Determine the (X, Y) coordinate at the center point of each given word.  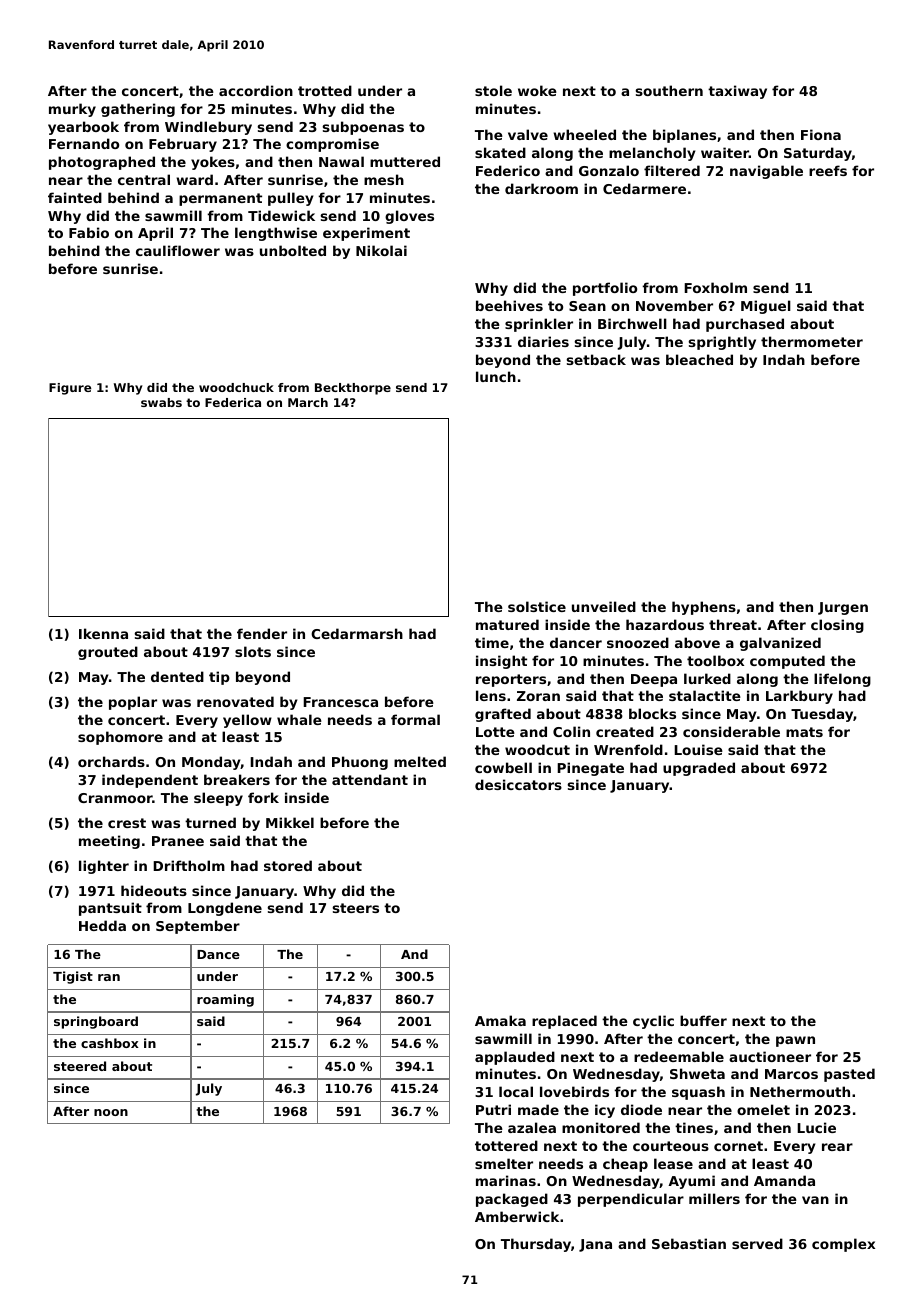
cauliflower (178, 250)
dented (177, 676)
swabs (161, 402)
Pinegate (590, 769)
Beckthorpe (353, 389)
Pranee (178, 841)
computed (787, 662)
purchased (745, 325)
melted (420, 761)
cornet (738, 1146)
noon (111, 1112)
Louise (698, 749)
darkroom (541, 188)
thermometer (812, 341)
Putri (493, 1109)
